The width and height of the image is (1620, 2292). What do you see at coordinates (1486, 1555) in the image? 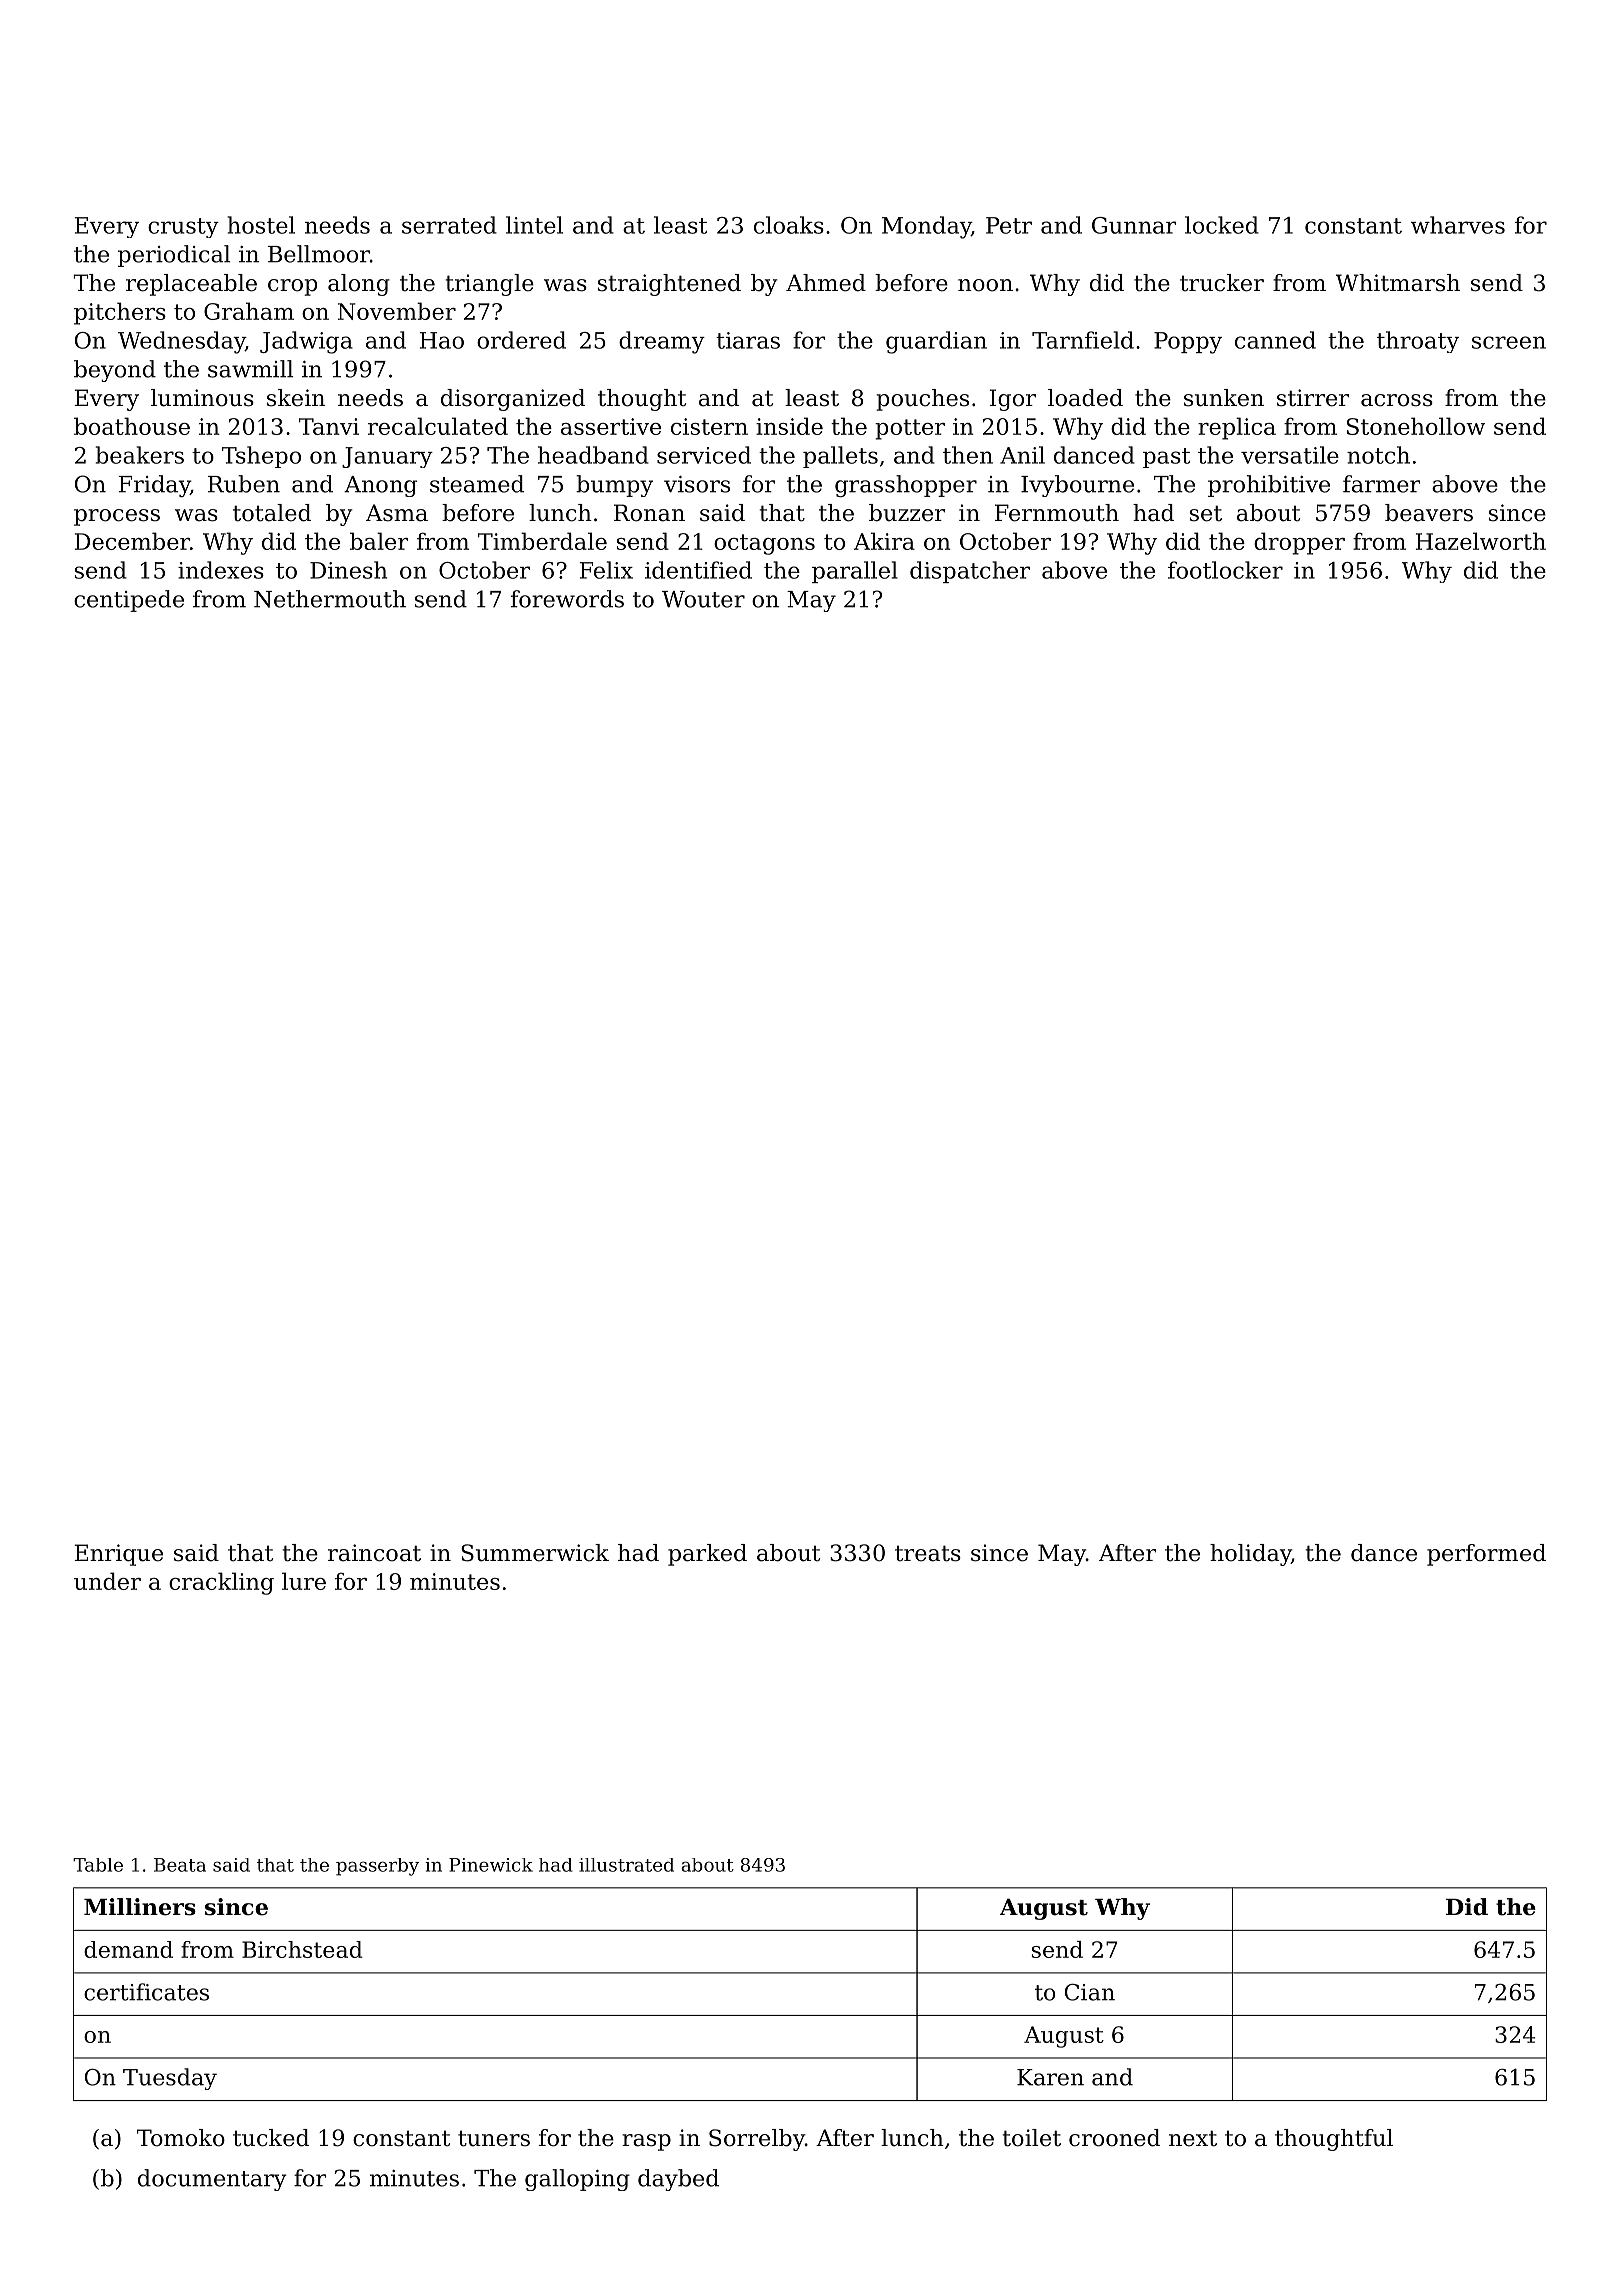
I see `performed` at bounding box center [1486, 1555].
